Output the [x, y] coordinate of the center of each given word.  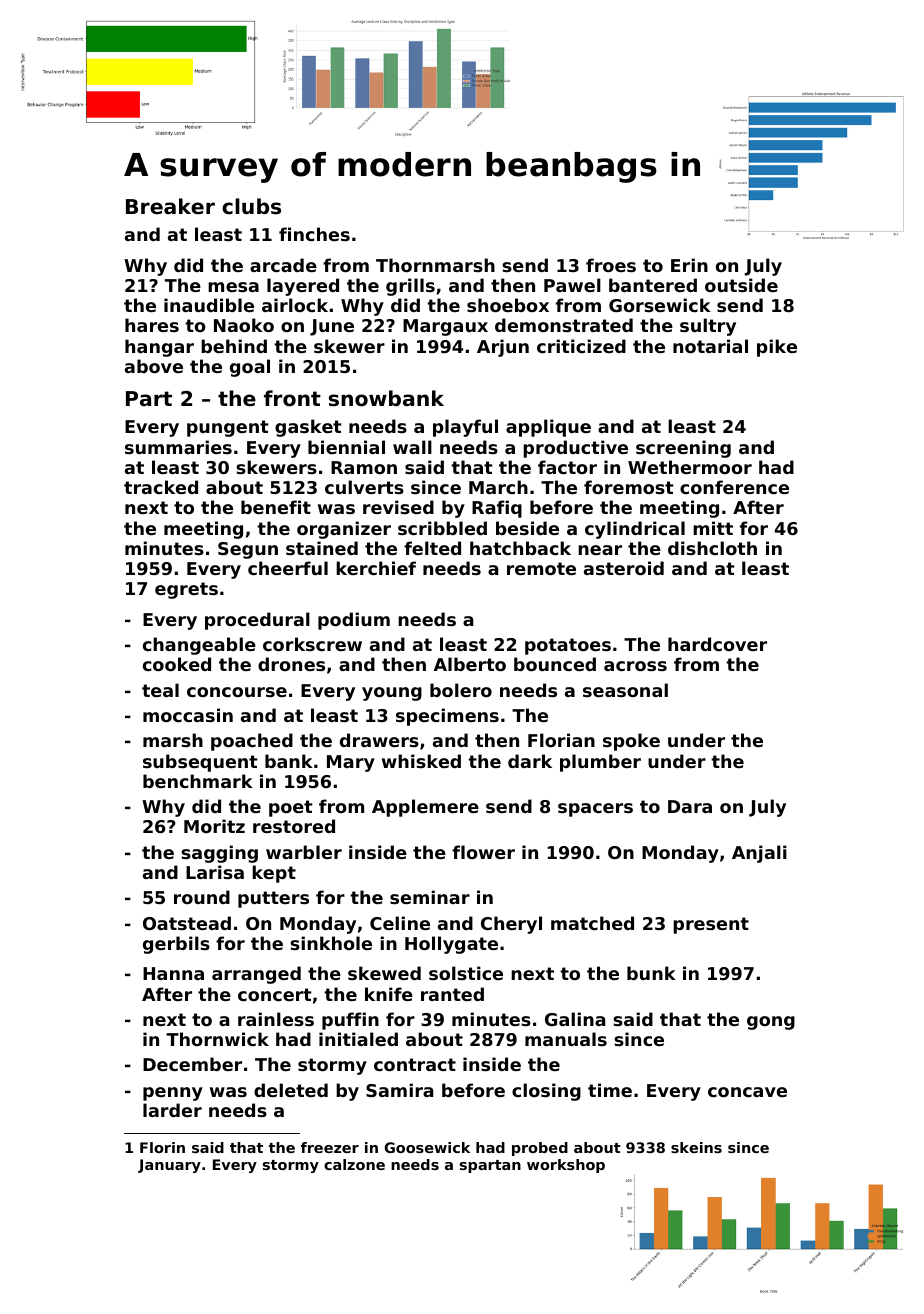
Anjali [759, 854]
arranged [256, 975]
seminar [430, 897]
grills [410, 287]
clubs [251, 206]
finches [314, 234]
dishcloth [712, 548]
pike [777, 348]
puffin [350, 1021]
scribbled [442, 528]
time [610, 1090]
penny [173, 1094]
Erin [689, 265]
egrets [186, 590]
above [154, 366]
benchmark [198, 781]
